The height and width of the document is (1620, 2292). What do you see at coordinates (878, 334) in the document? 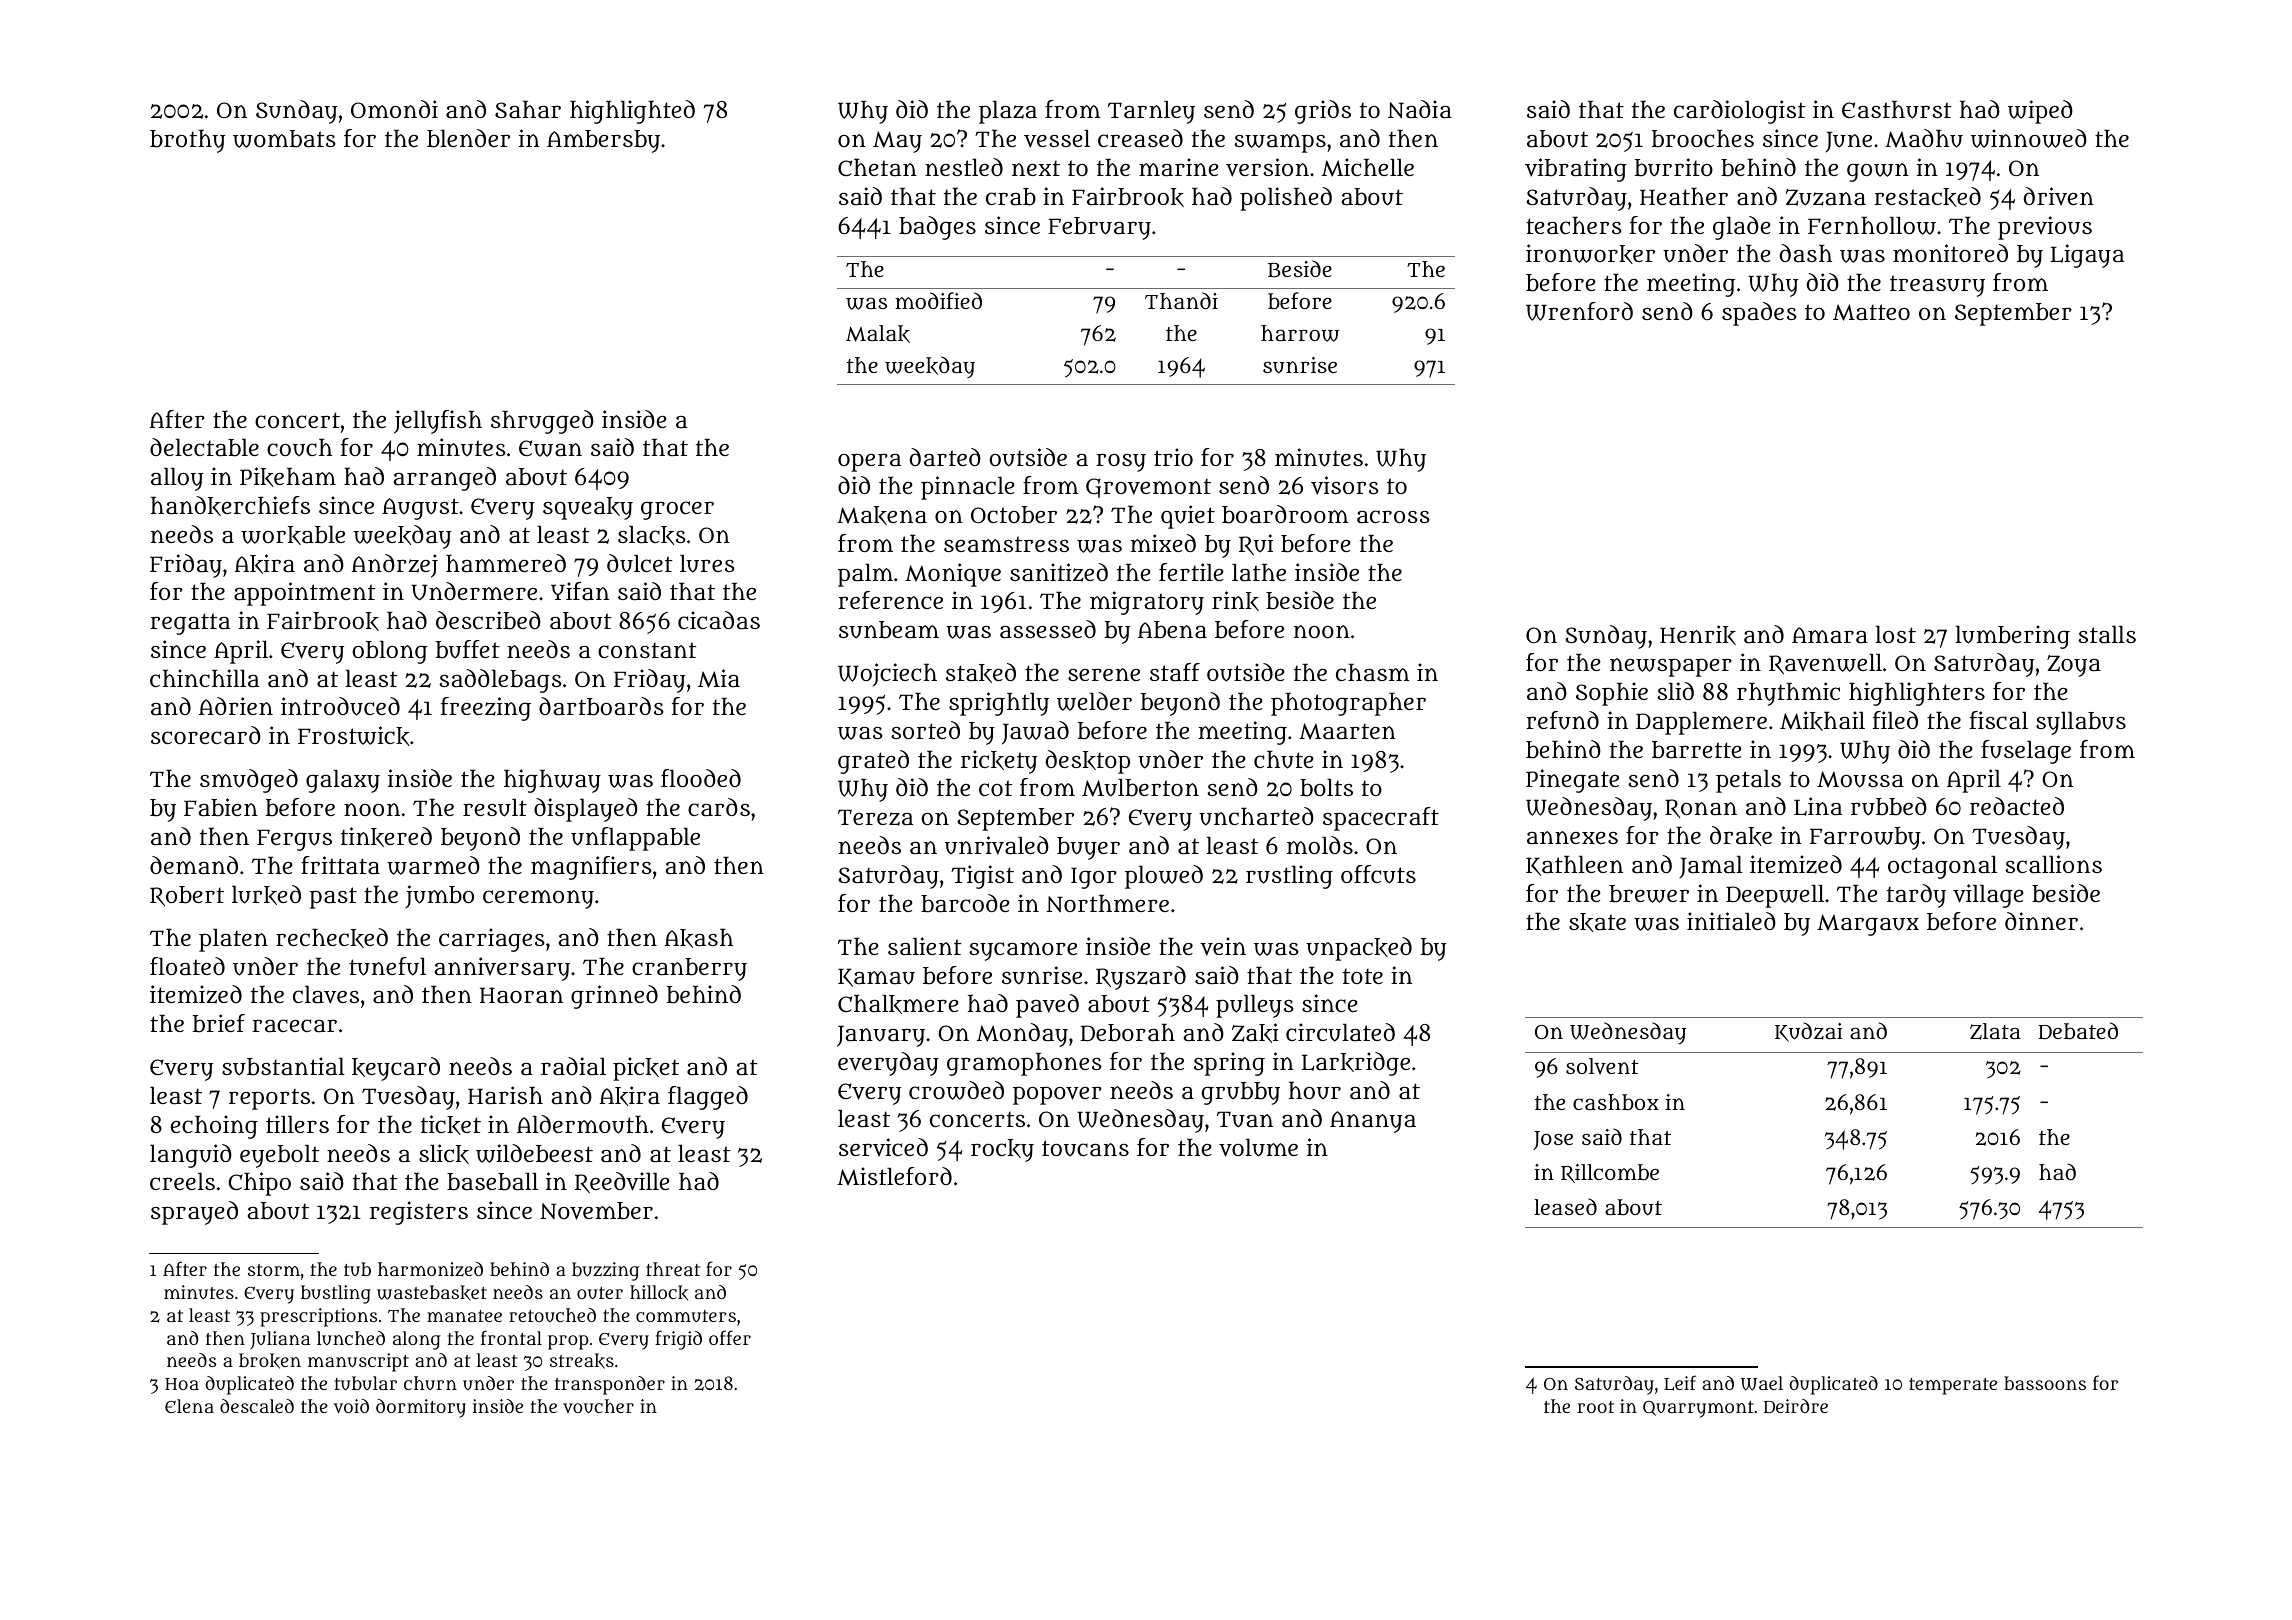
I see `Malak` at bounding box center [878, 334].
